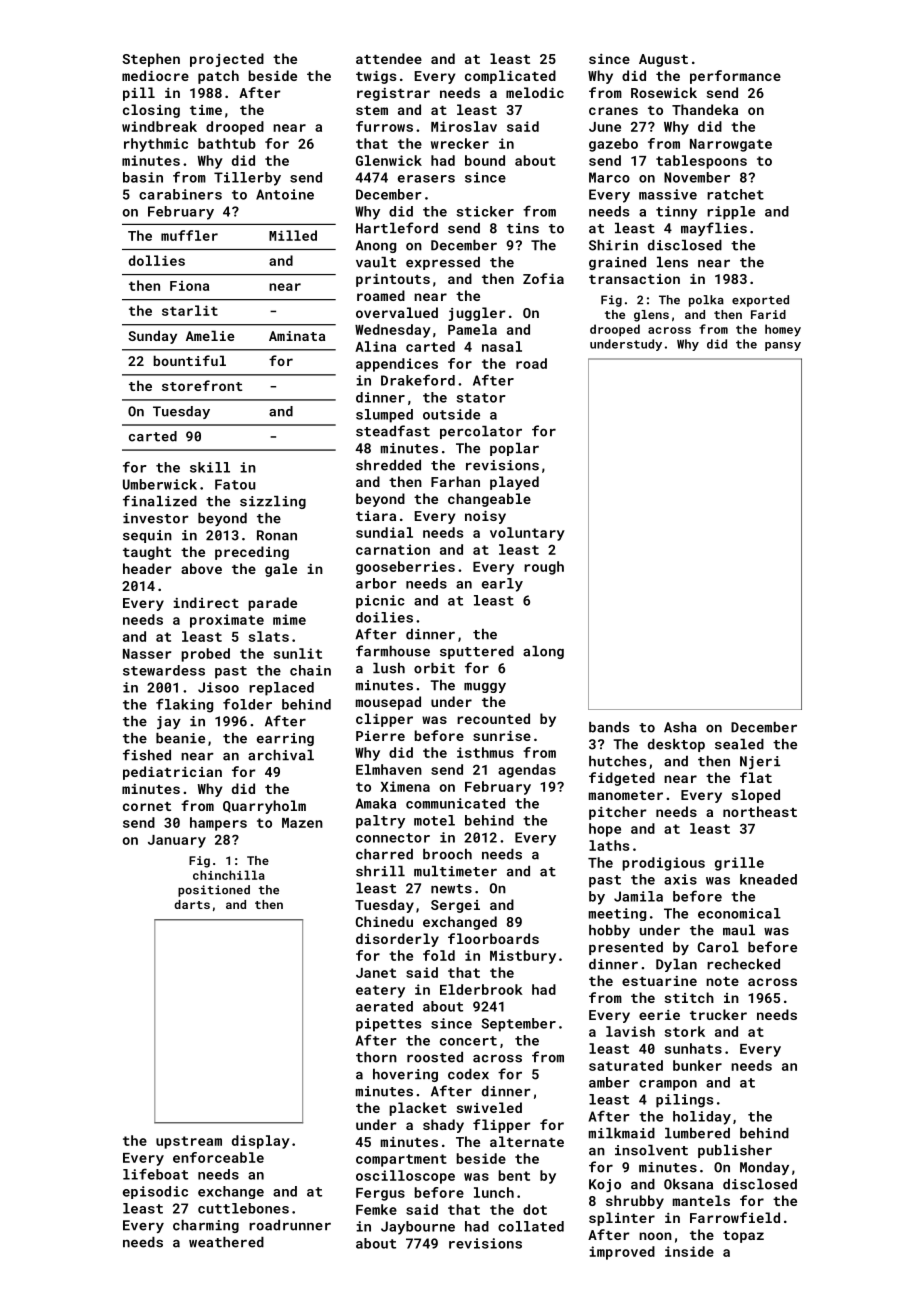 The width and height of the page is (924, 1308). Describe the element at coordinates (151, 60) in the page. I see `Stephen` at that location.
